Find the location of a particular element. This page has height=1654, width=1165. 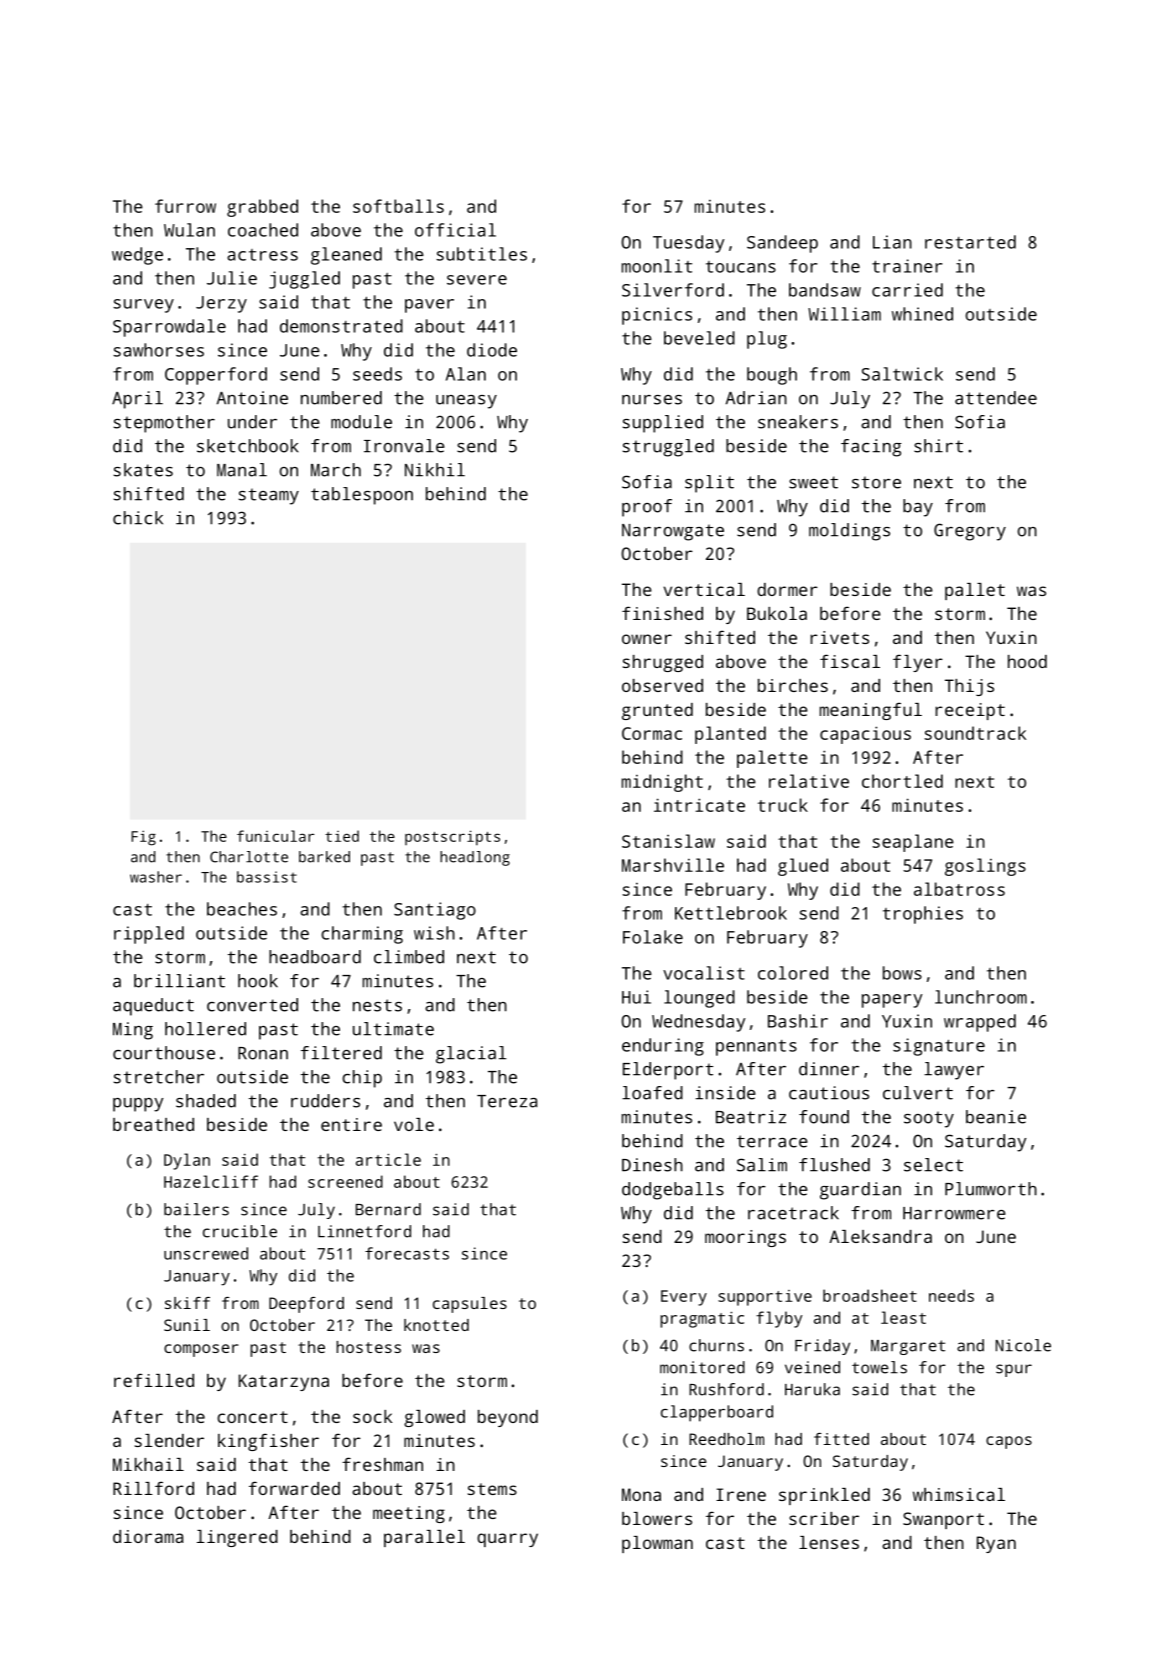

dodgeballs is located at coordinates (673, 1191).
